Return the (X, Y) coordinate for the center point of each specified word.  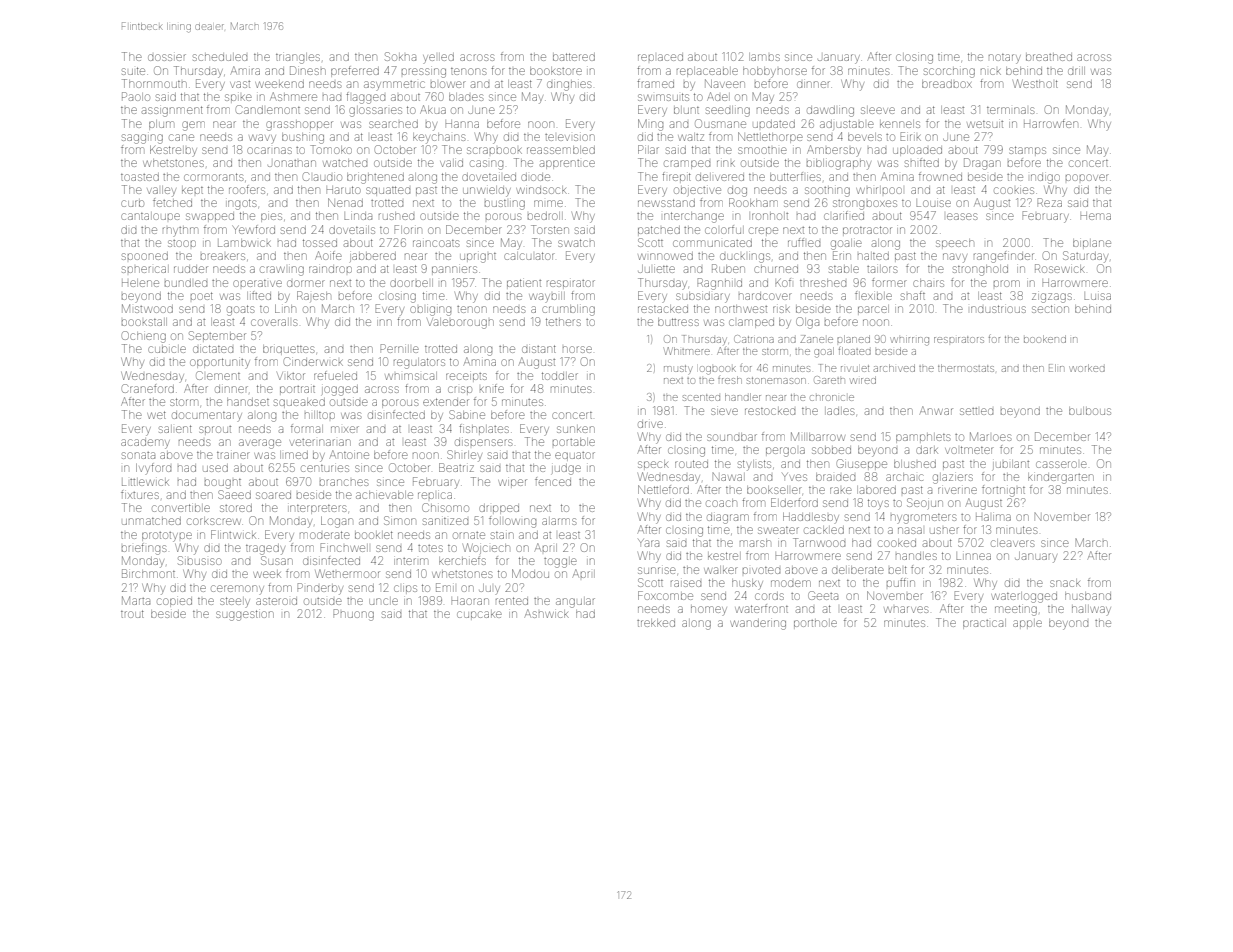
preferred (355, 71)
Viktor (291, 376)
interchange (694, 217)
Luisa (1097, 296)
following (512, 522)
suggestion (245, 615)
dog (737, 192)
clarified (844, 215)
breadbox (947, 84)
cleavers (1012, 543)
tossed (320, 243)
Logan (336, 522)
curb (132, 203)
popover (1087, 177)
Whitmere (687, 351)
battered (574, 57)
